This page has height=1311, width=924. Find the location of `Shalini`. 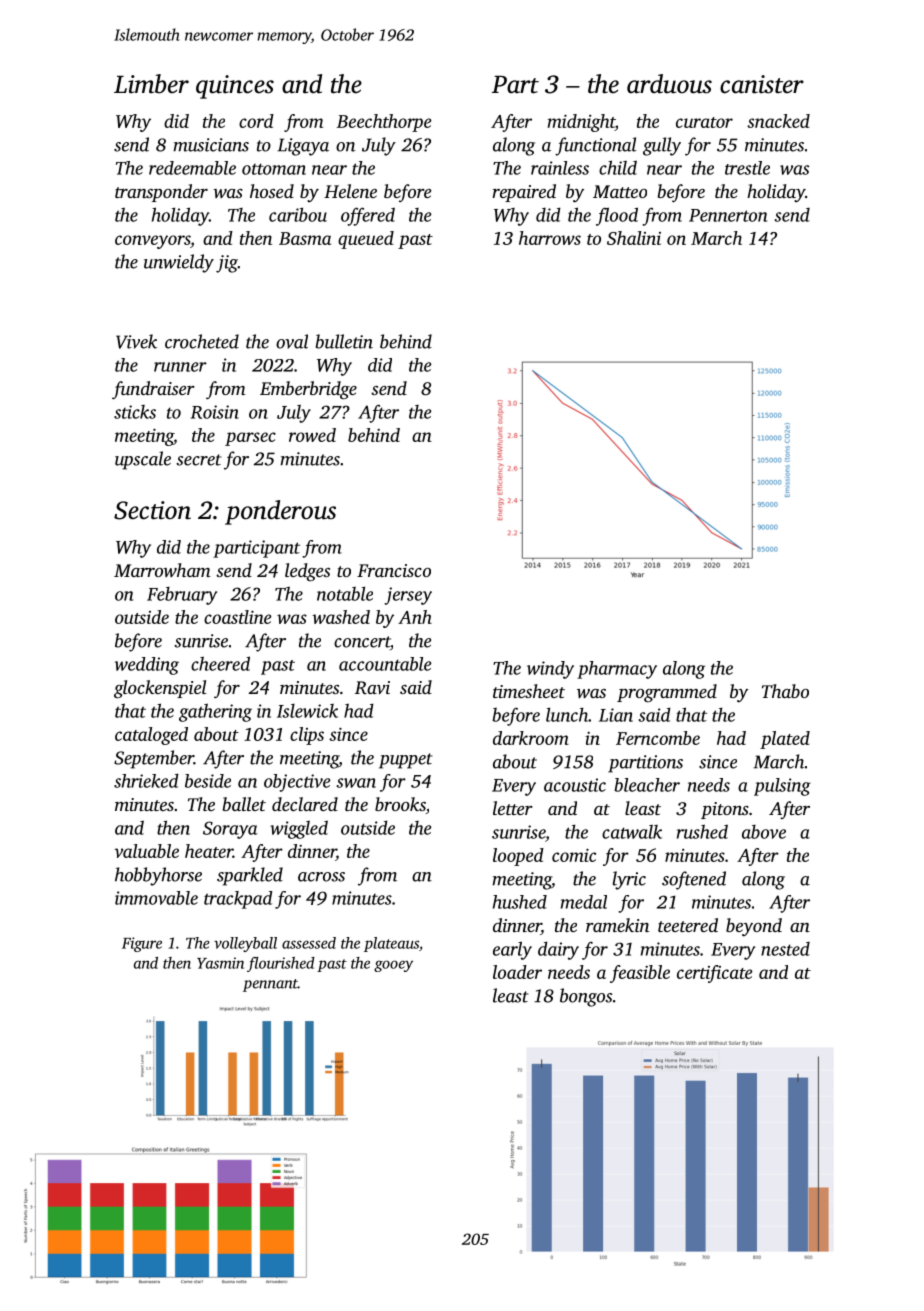

Shalini is located at coordinates (634, 238).
